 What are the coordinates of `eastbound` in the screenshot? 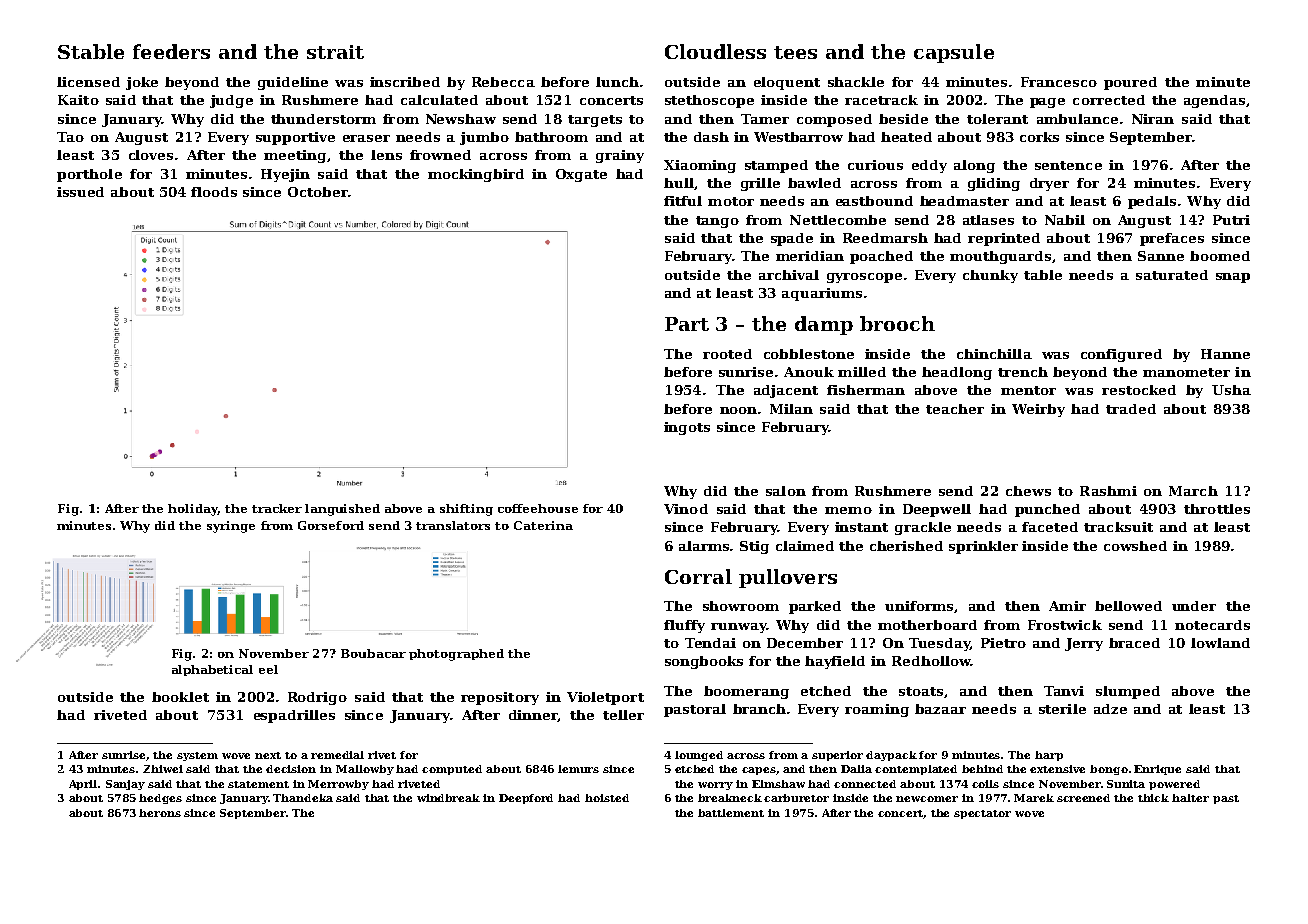 It's located at (874, 201).
